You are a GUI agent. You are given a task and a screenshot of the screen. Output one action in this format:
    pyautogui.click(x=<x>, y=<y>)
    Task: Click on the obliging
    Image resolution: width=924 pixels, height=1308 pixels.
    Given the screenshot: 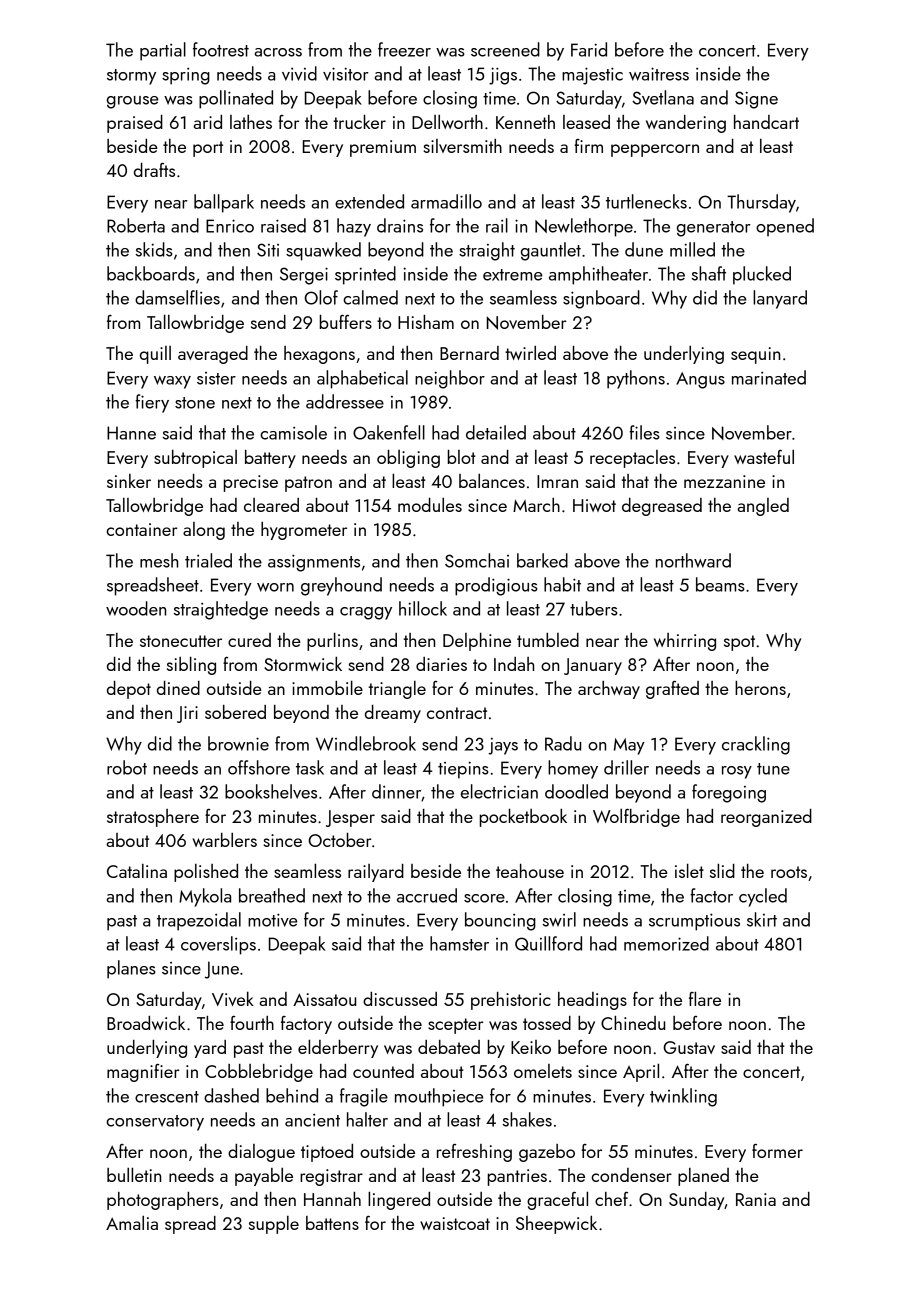 What is the action you would take?
    pyautogui.click(x=408, y=459)
